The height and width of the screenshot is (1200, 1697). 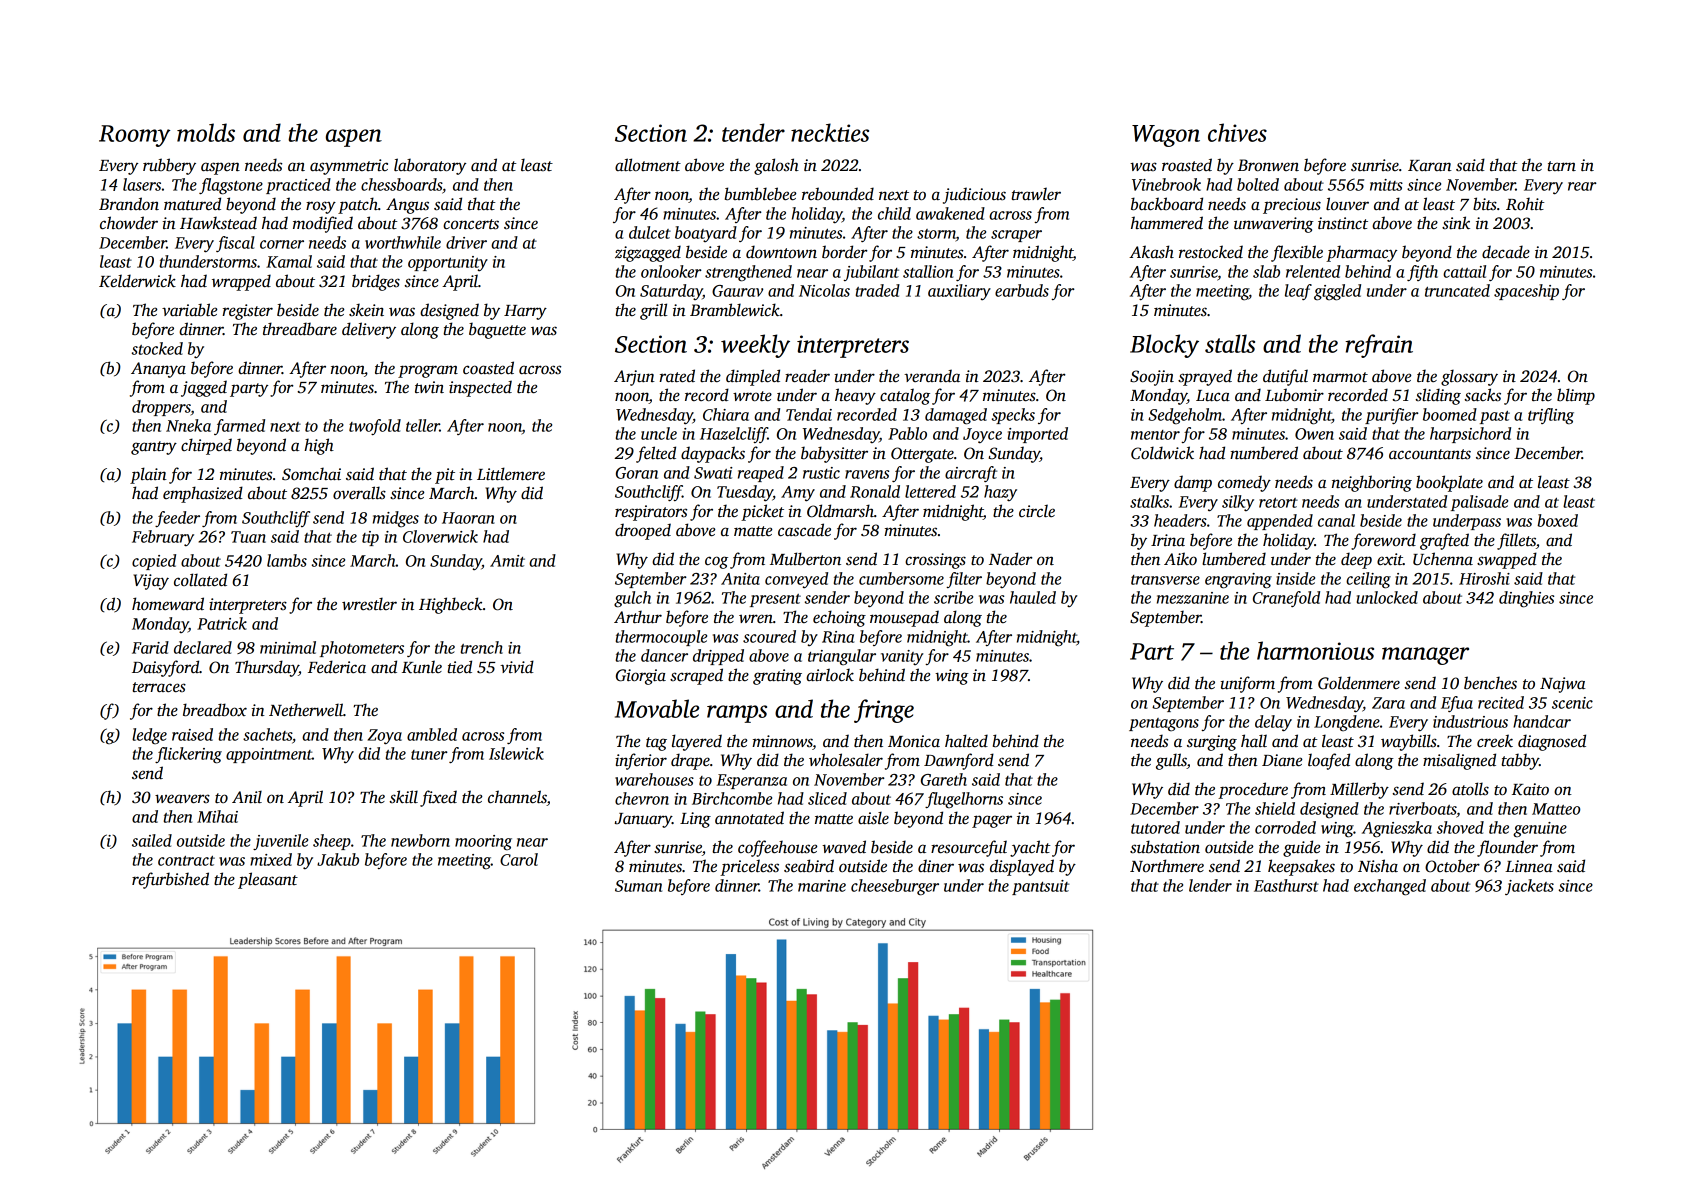 What do you see at coordinates (1336, 520) in the screenshot?
I see `canal` at bounding box center [1336, 520].
